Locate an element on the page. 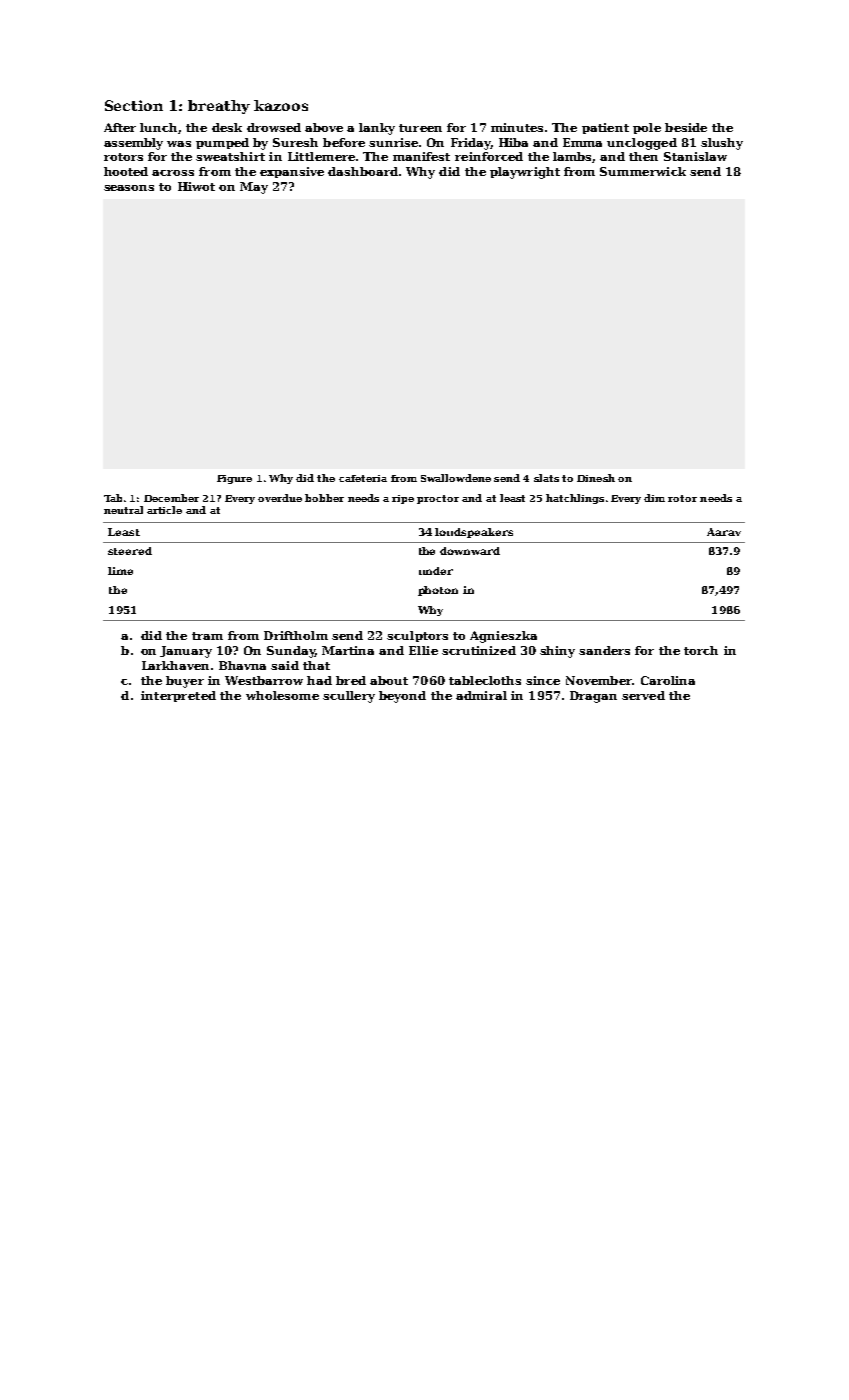  Figure is located at coordinates (234, 479).
